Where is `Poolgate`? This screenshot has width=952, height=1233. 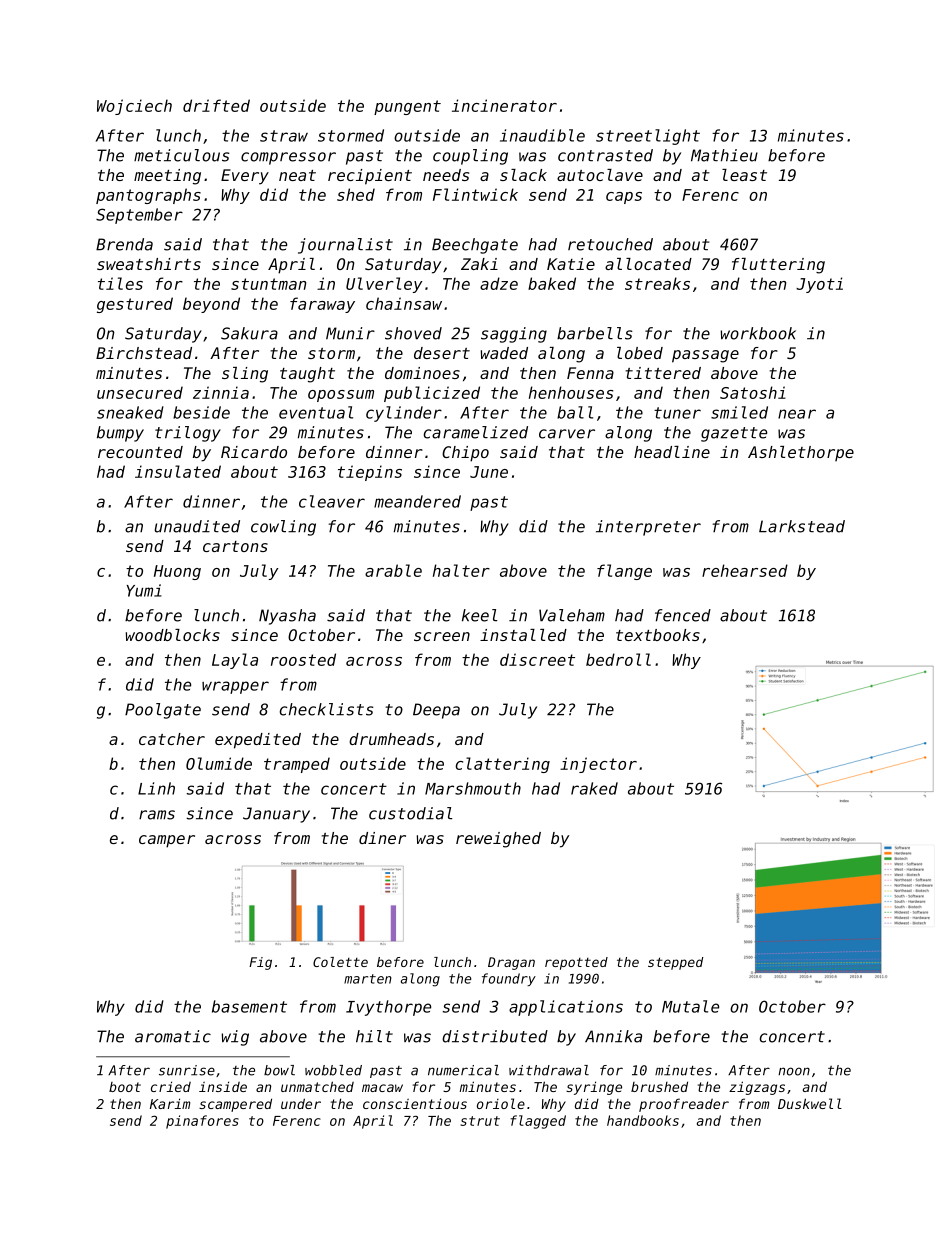 Poolgate is located at coordinates (163, 711).
